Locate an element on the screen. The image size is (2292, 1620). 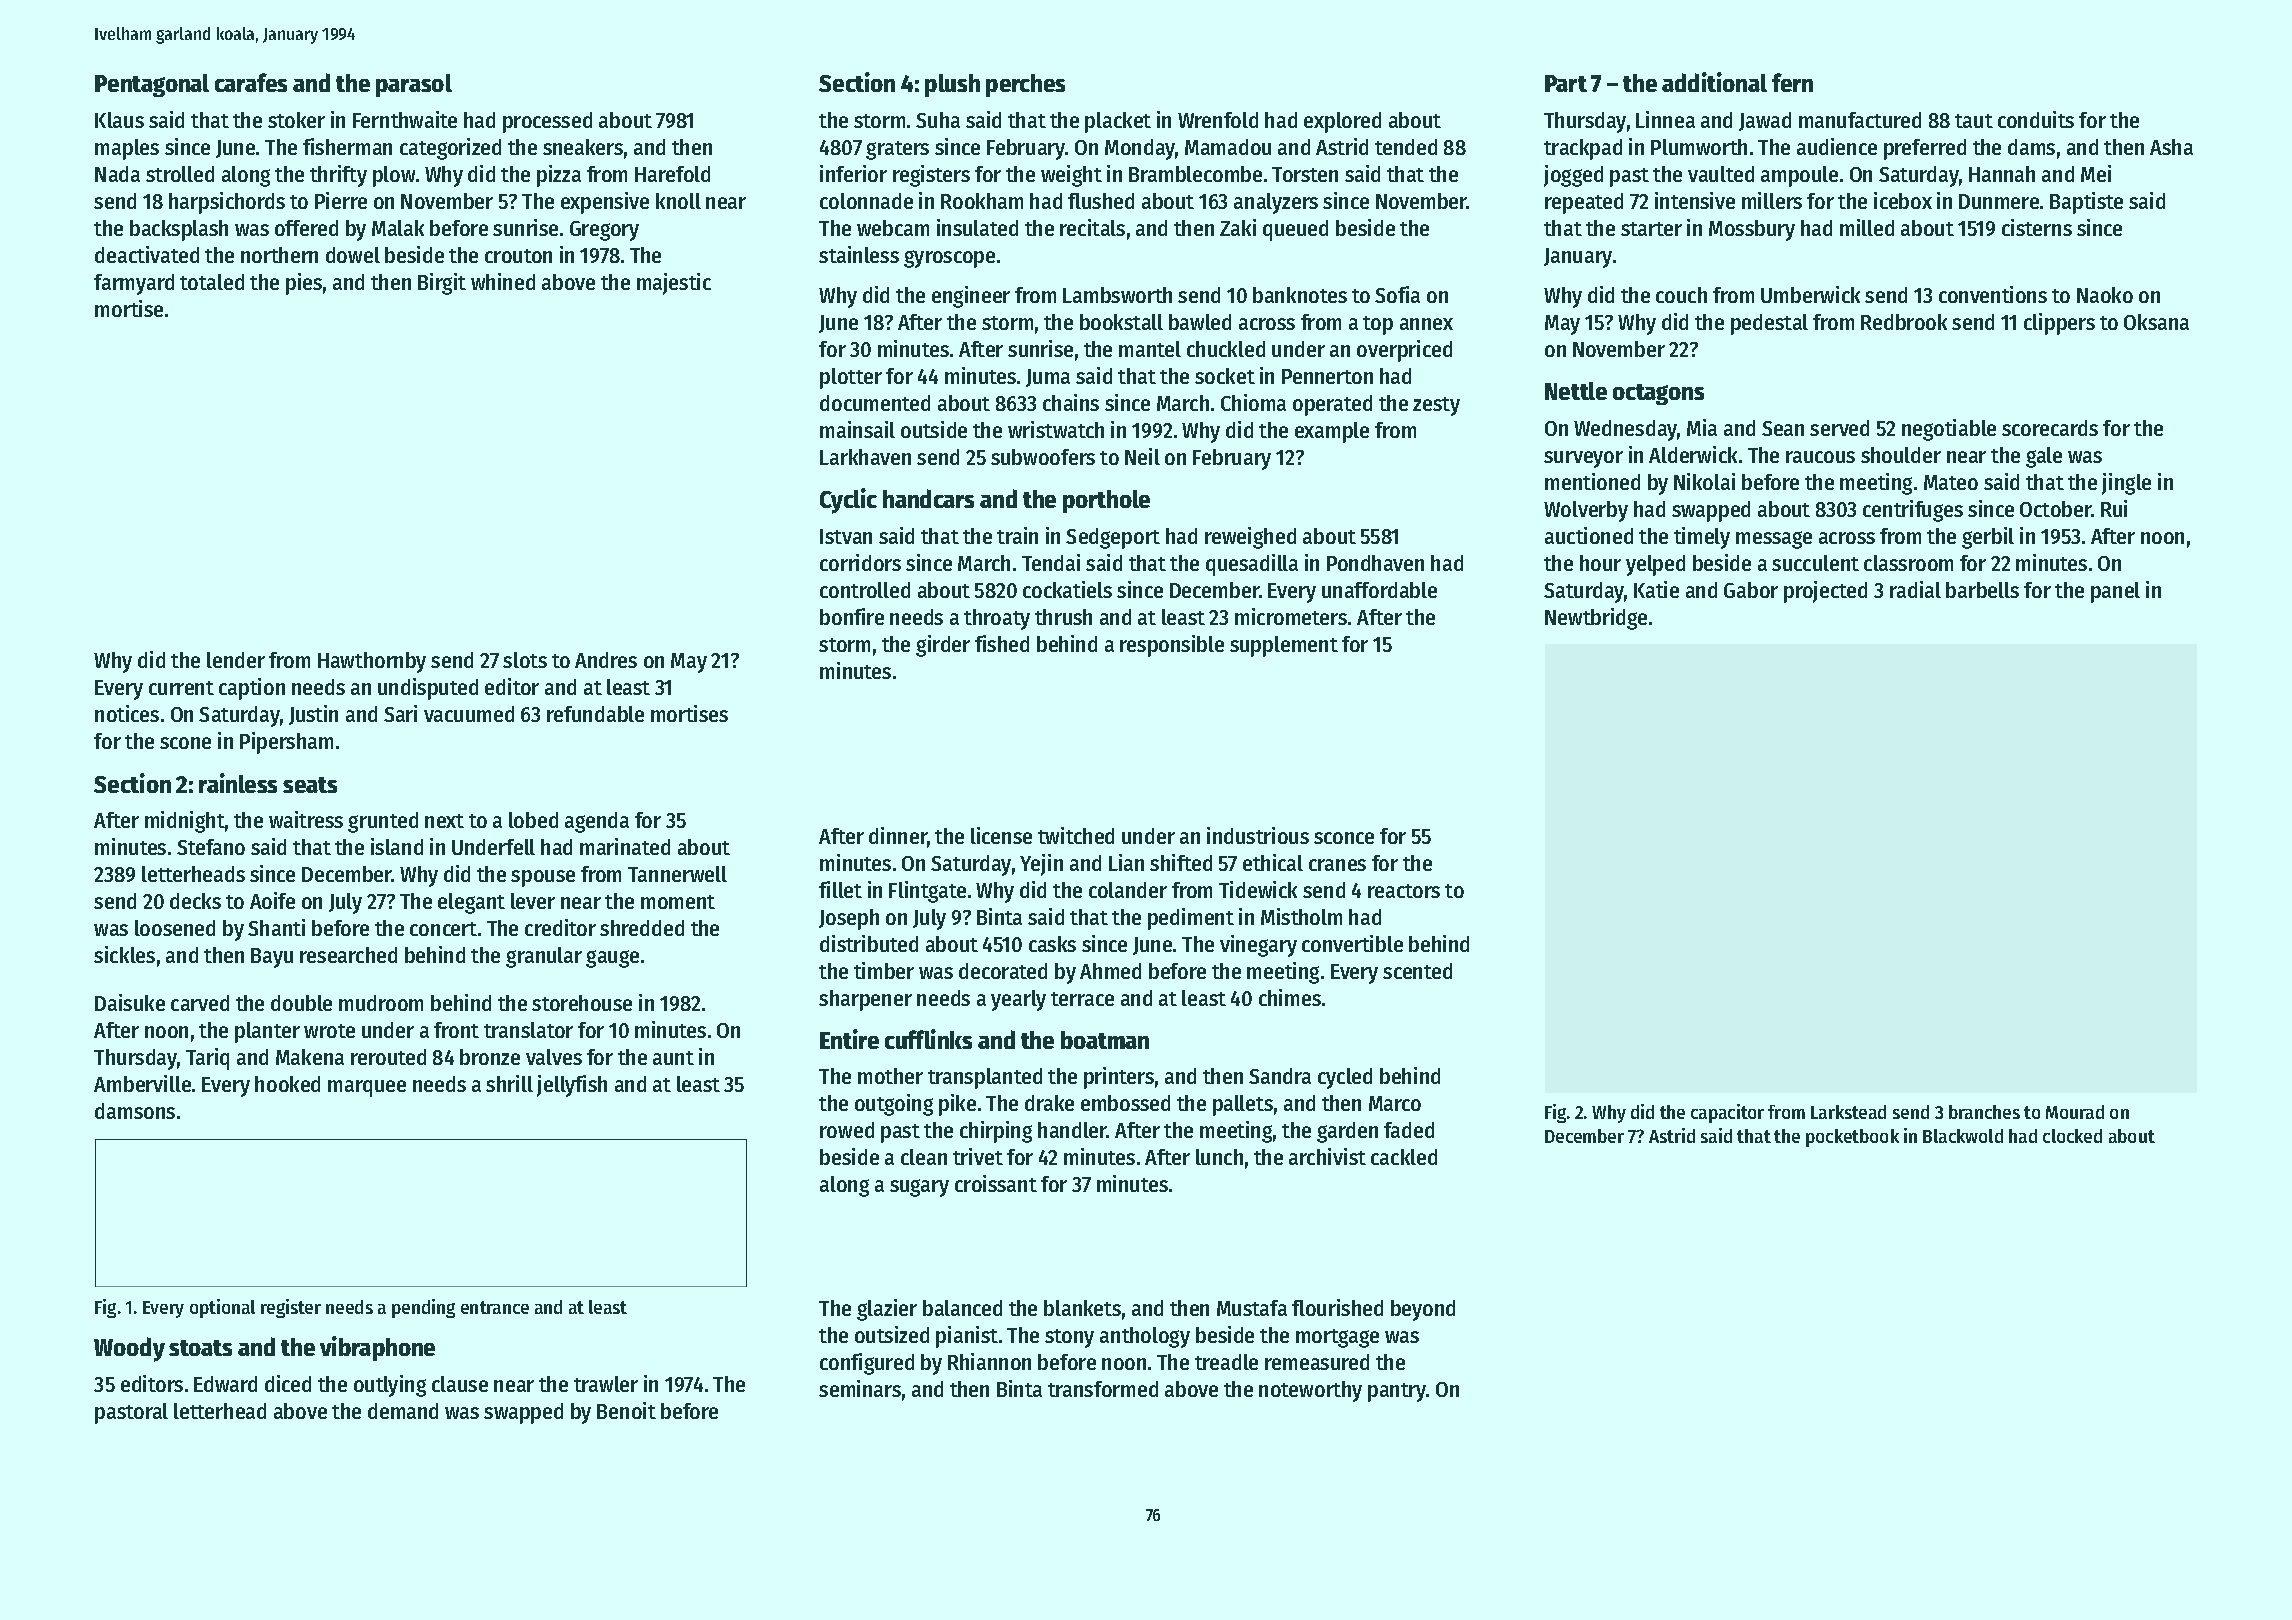
carafes is located at coordinates (251, 82).
